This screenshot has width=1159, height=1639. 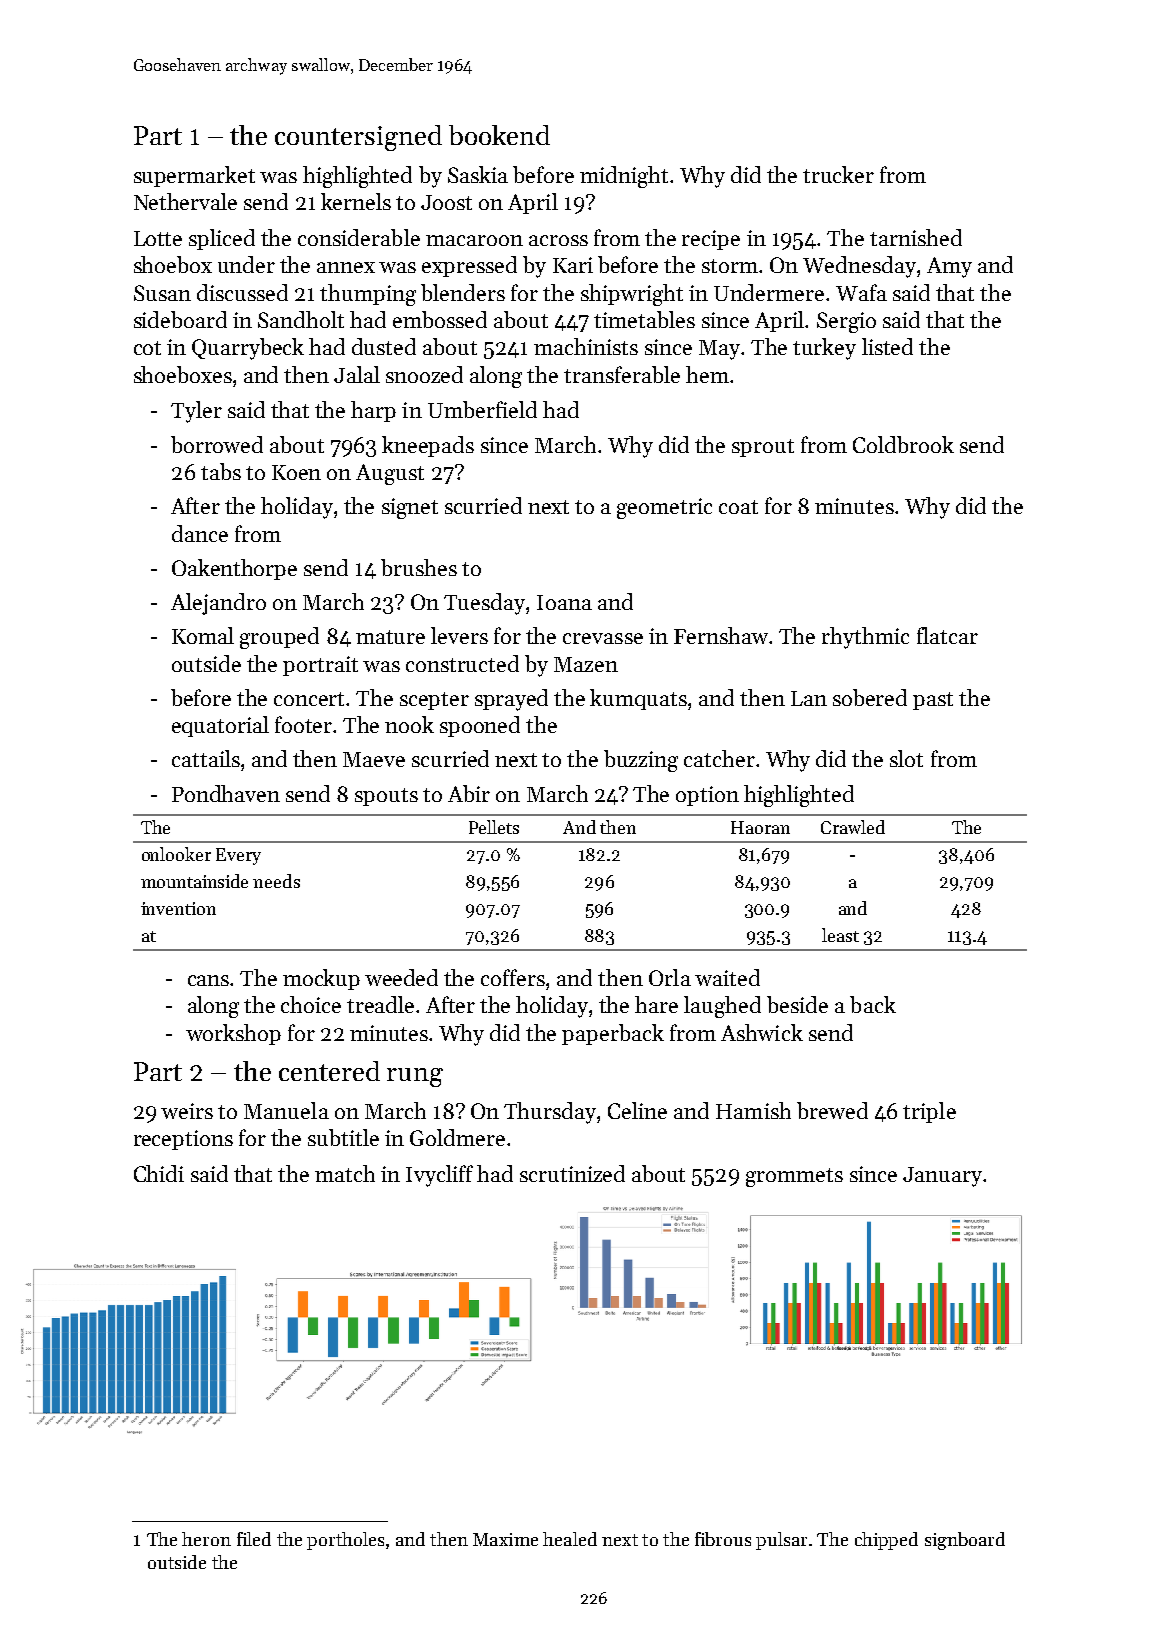 What do you see at coordinates (572, 1173) in the screenshot?
I see `scrutinized` at bounding box center [572, 1173].
